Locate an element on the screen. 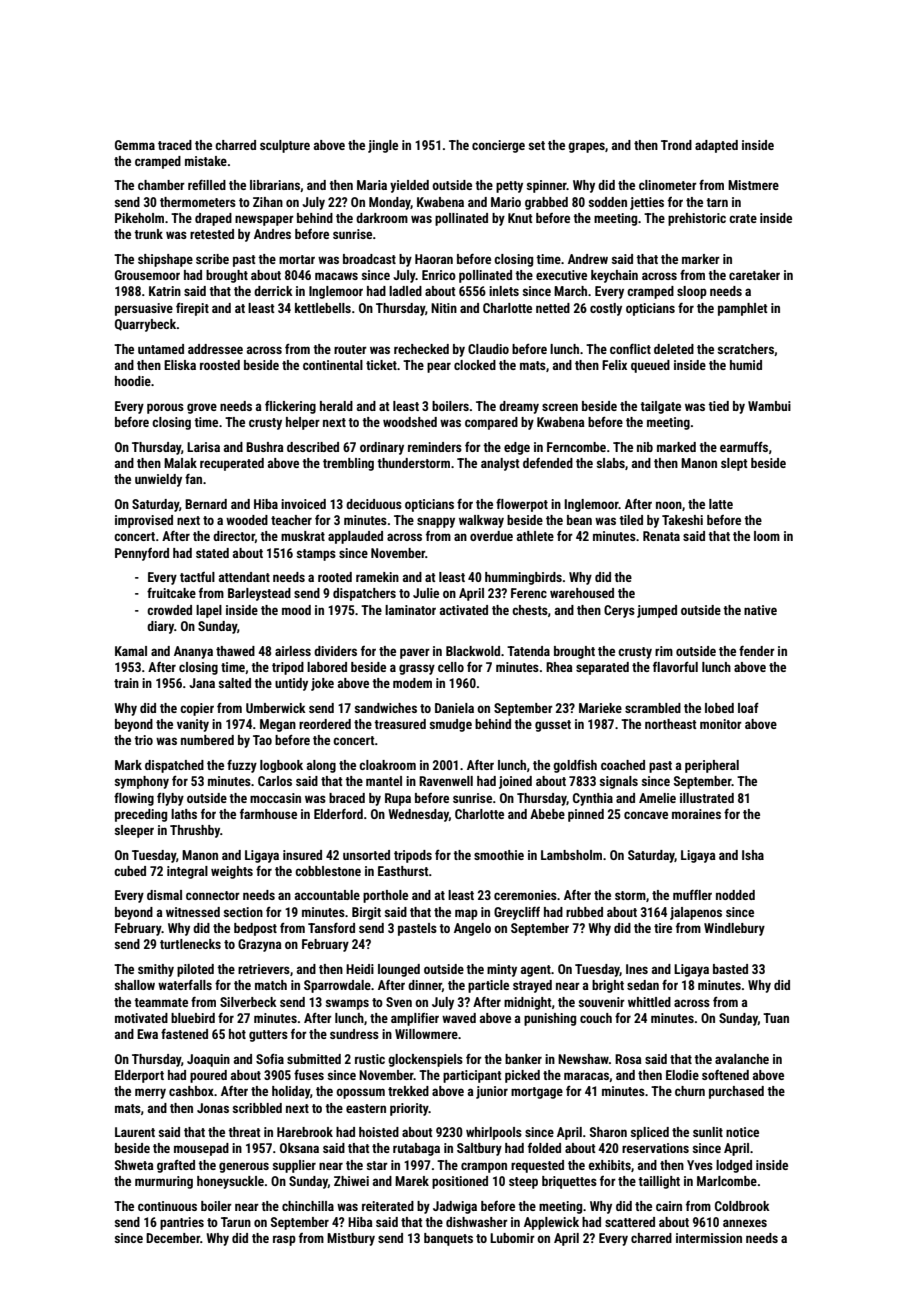 This screenshot has height=1316, width=908. adapted is located at coordinates (716, 146).
